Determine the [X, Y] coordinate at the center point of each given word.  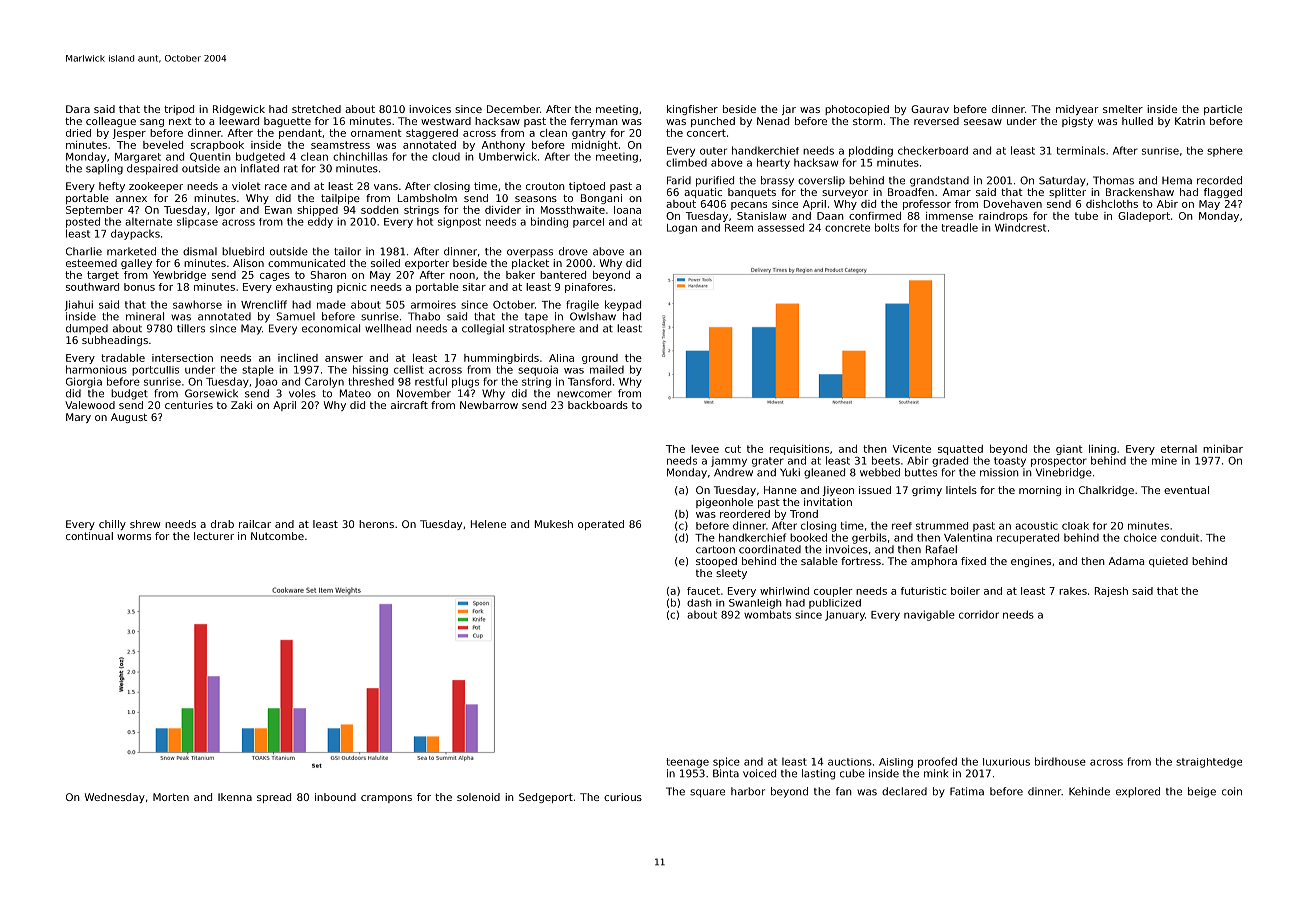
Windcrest [1020, 227]
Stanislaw [762, 216]
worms [134, 537]
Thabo [424, 316]
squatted [960, 450]
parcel [588, 223]
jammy [729, 462]
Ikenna [235, 797]
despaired [152, 169]
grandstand [939, 181]
